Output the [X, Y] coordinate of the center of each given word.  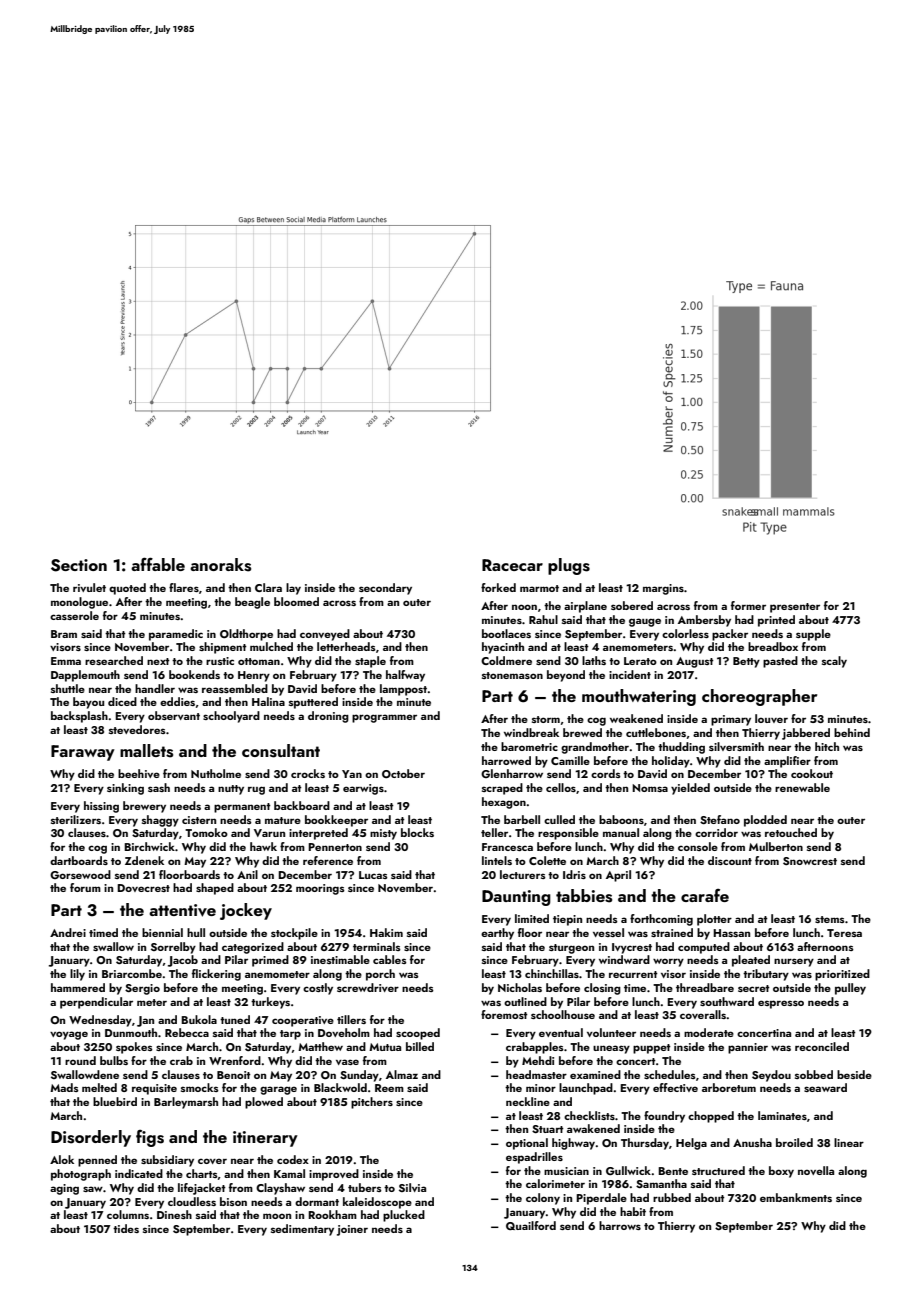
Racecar [512, 565]
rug [256, 790]
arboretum [729, 1087]
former [748, 605]
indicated [139, 1173]
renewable [802, 787]
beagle [252, 603]
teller [494, 832]
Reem [389, 1088]
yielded [690, 789]
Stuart [548, 1129]
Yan [352, 774]
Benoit [234, 1075]
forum [85, 887]
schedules [670, 1074]
